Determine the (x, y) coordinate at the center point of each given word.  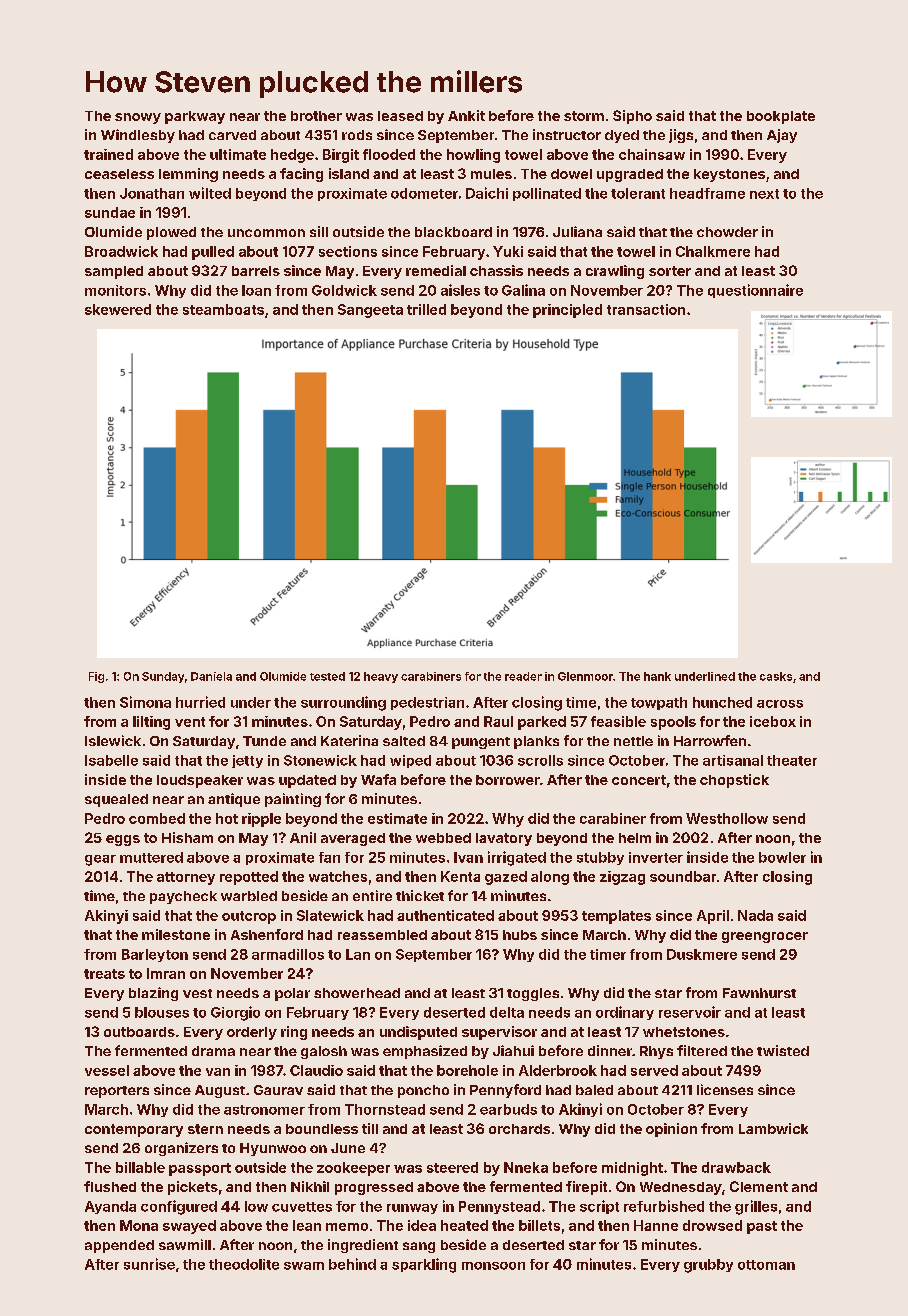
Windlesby (138, 136)
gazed (506, 878)
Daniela (211, 676)
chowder (727, 232)
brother (316, 116)
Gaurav (278, 1090)
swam (304, 1266)
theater (792, 760)
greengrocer (765, 937)
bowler (782, 857)
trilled (426, 309)
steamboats (223, 309)
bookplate (781, 117)
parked (542, 723)
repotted (249, 878)
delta (507, 1012)
